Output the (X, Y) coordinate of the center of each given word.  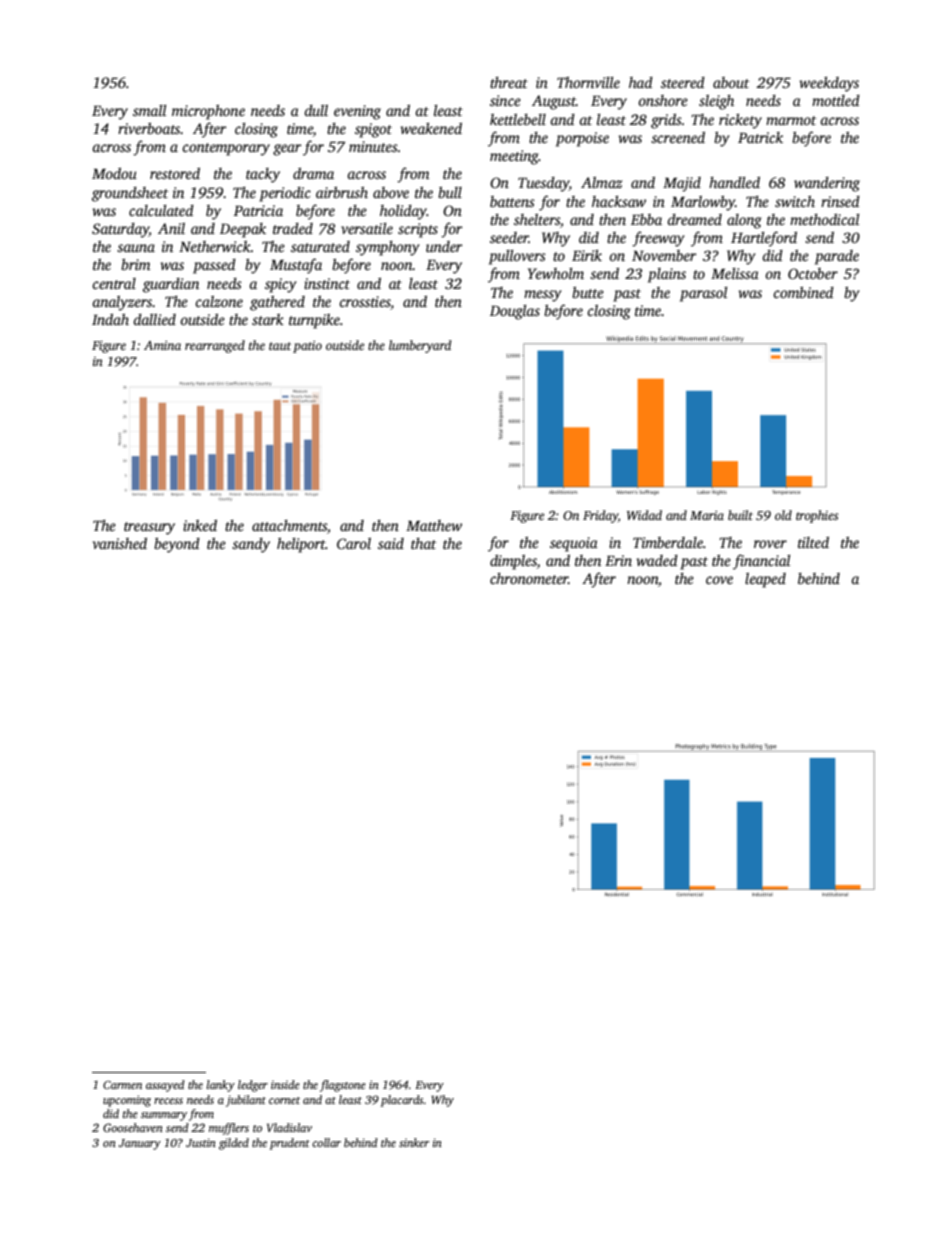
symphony (388, 248)
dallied (154, 319)
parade (837, 257)
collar (326, 1142)
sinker (414, 1142)
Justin (201, 1142)
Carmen (122, 1085)
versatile (367, 228)
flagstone (343, 1086)
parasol (703, 294)
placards (401, 1101)
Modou (114, 173)
